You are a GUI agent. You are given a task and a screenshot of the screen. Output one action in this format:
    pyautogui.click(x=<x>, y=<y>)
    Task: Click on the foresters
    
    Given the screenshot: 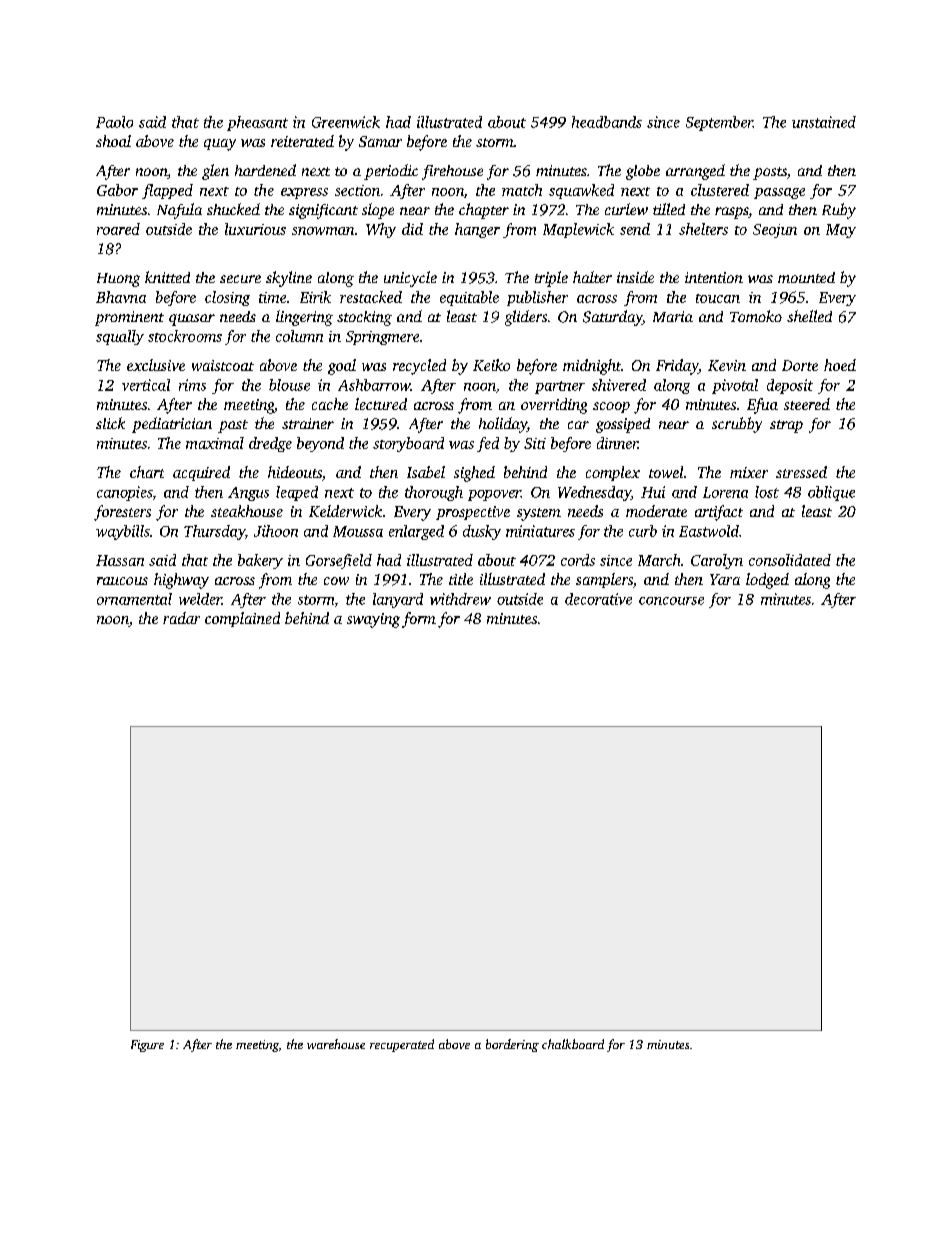 What is the action you would take?
    pyautogui.click(x=122, y=513)
